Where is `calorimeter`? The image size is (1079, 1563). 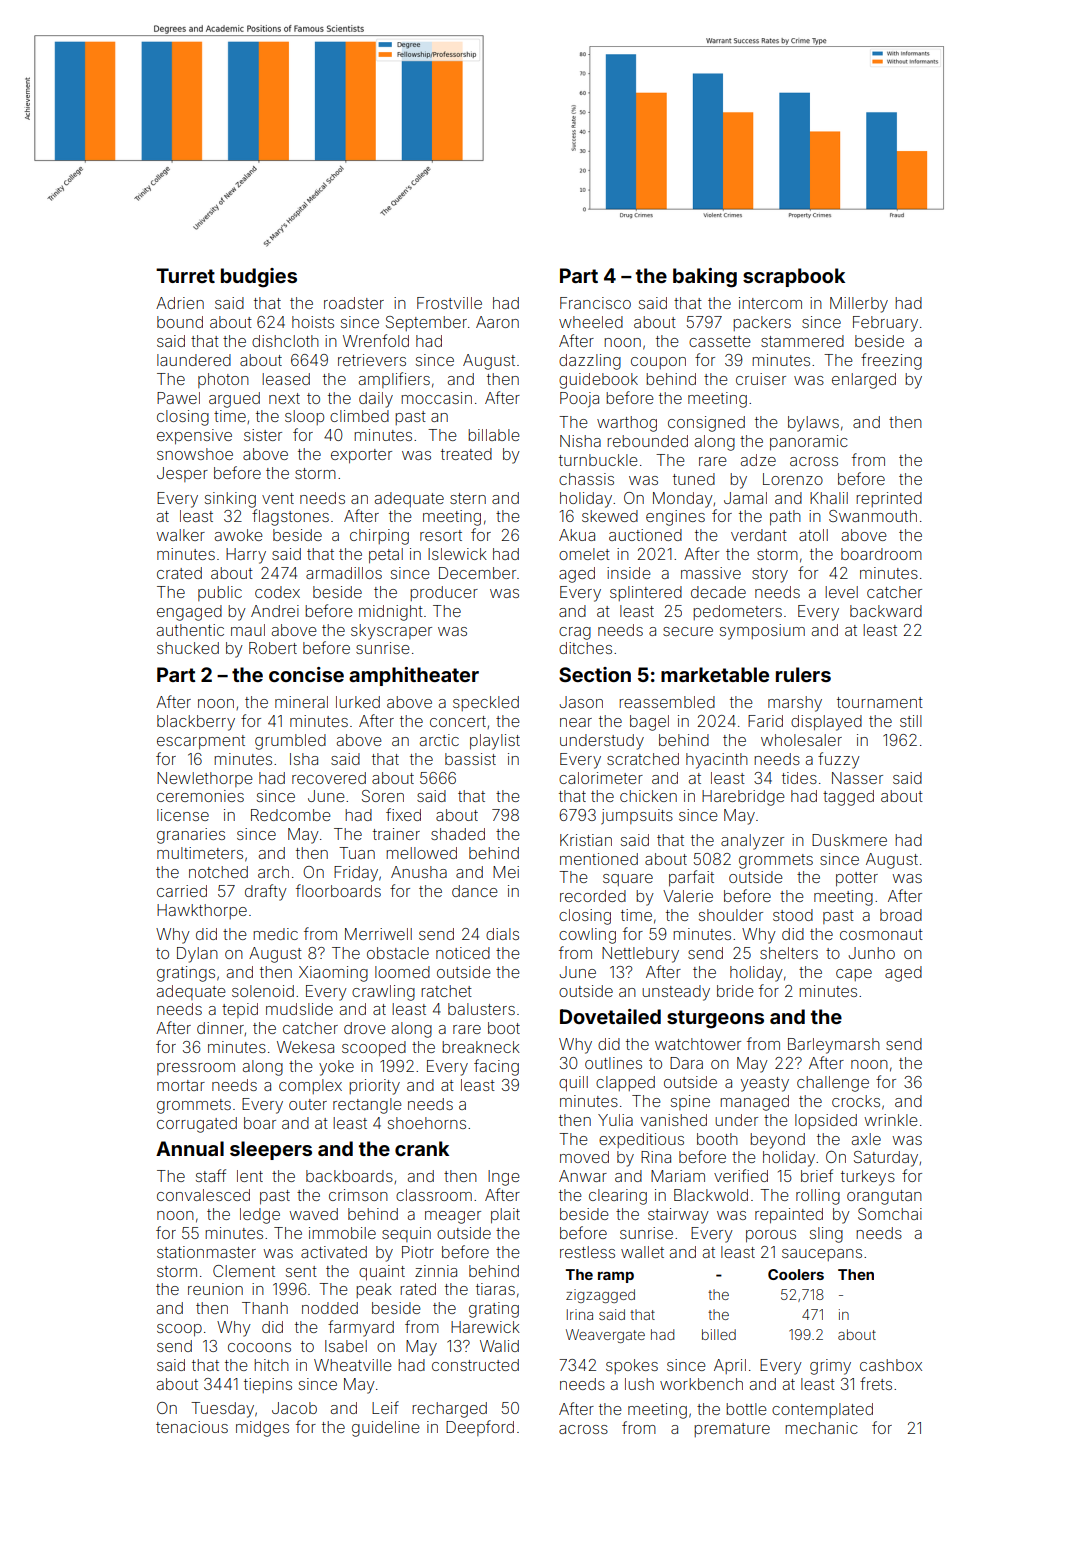 calorimeter is located at coordinates (601, 778).
